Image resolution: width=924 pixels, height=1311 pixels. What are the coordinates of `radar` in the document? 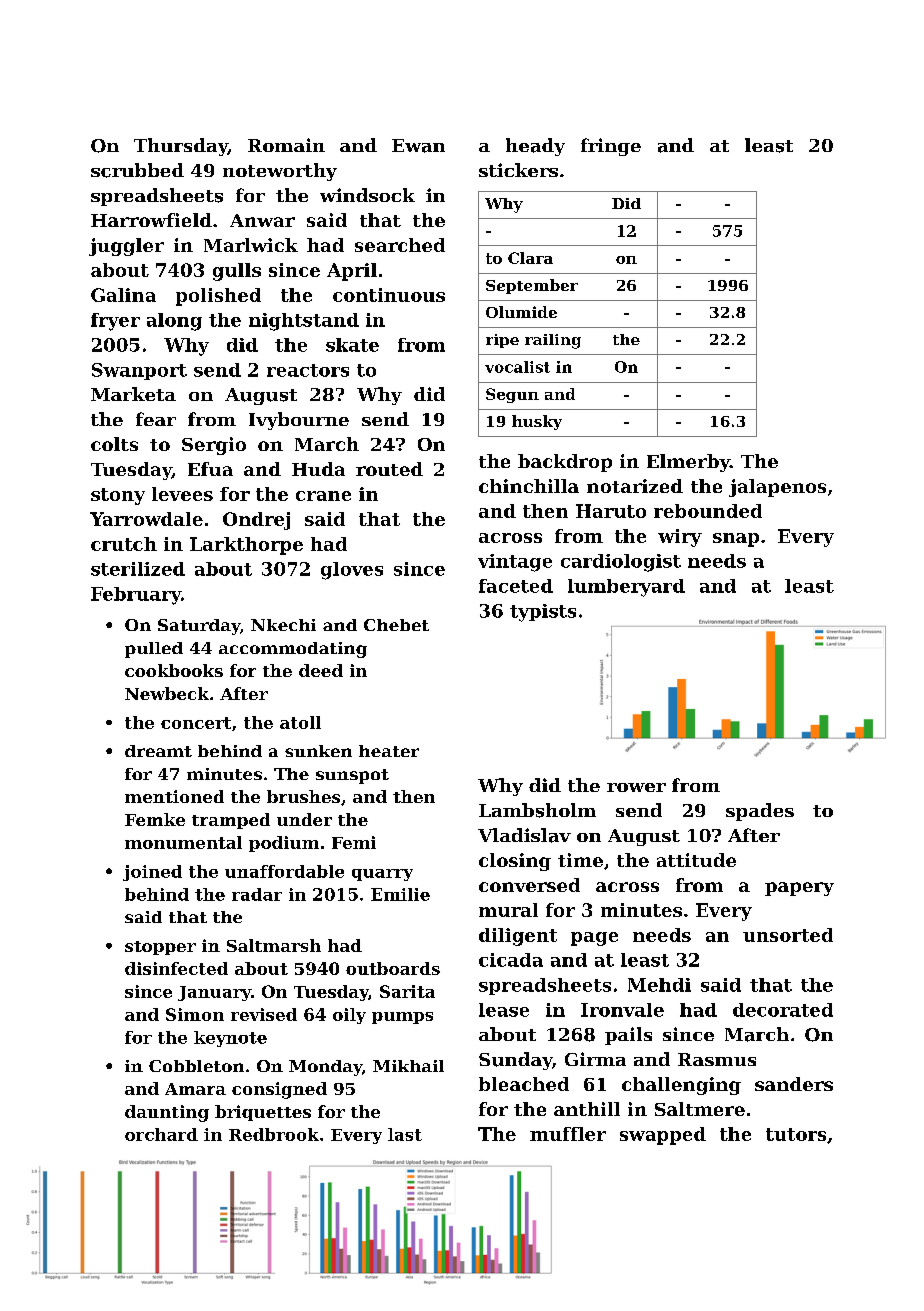 It's located at (257, 894).
